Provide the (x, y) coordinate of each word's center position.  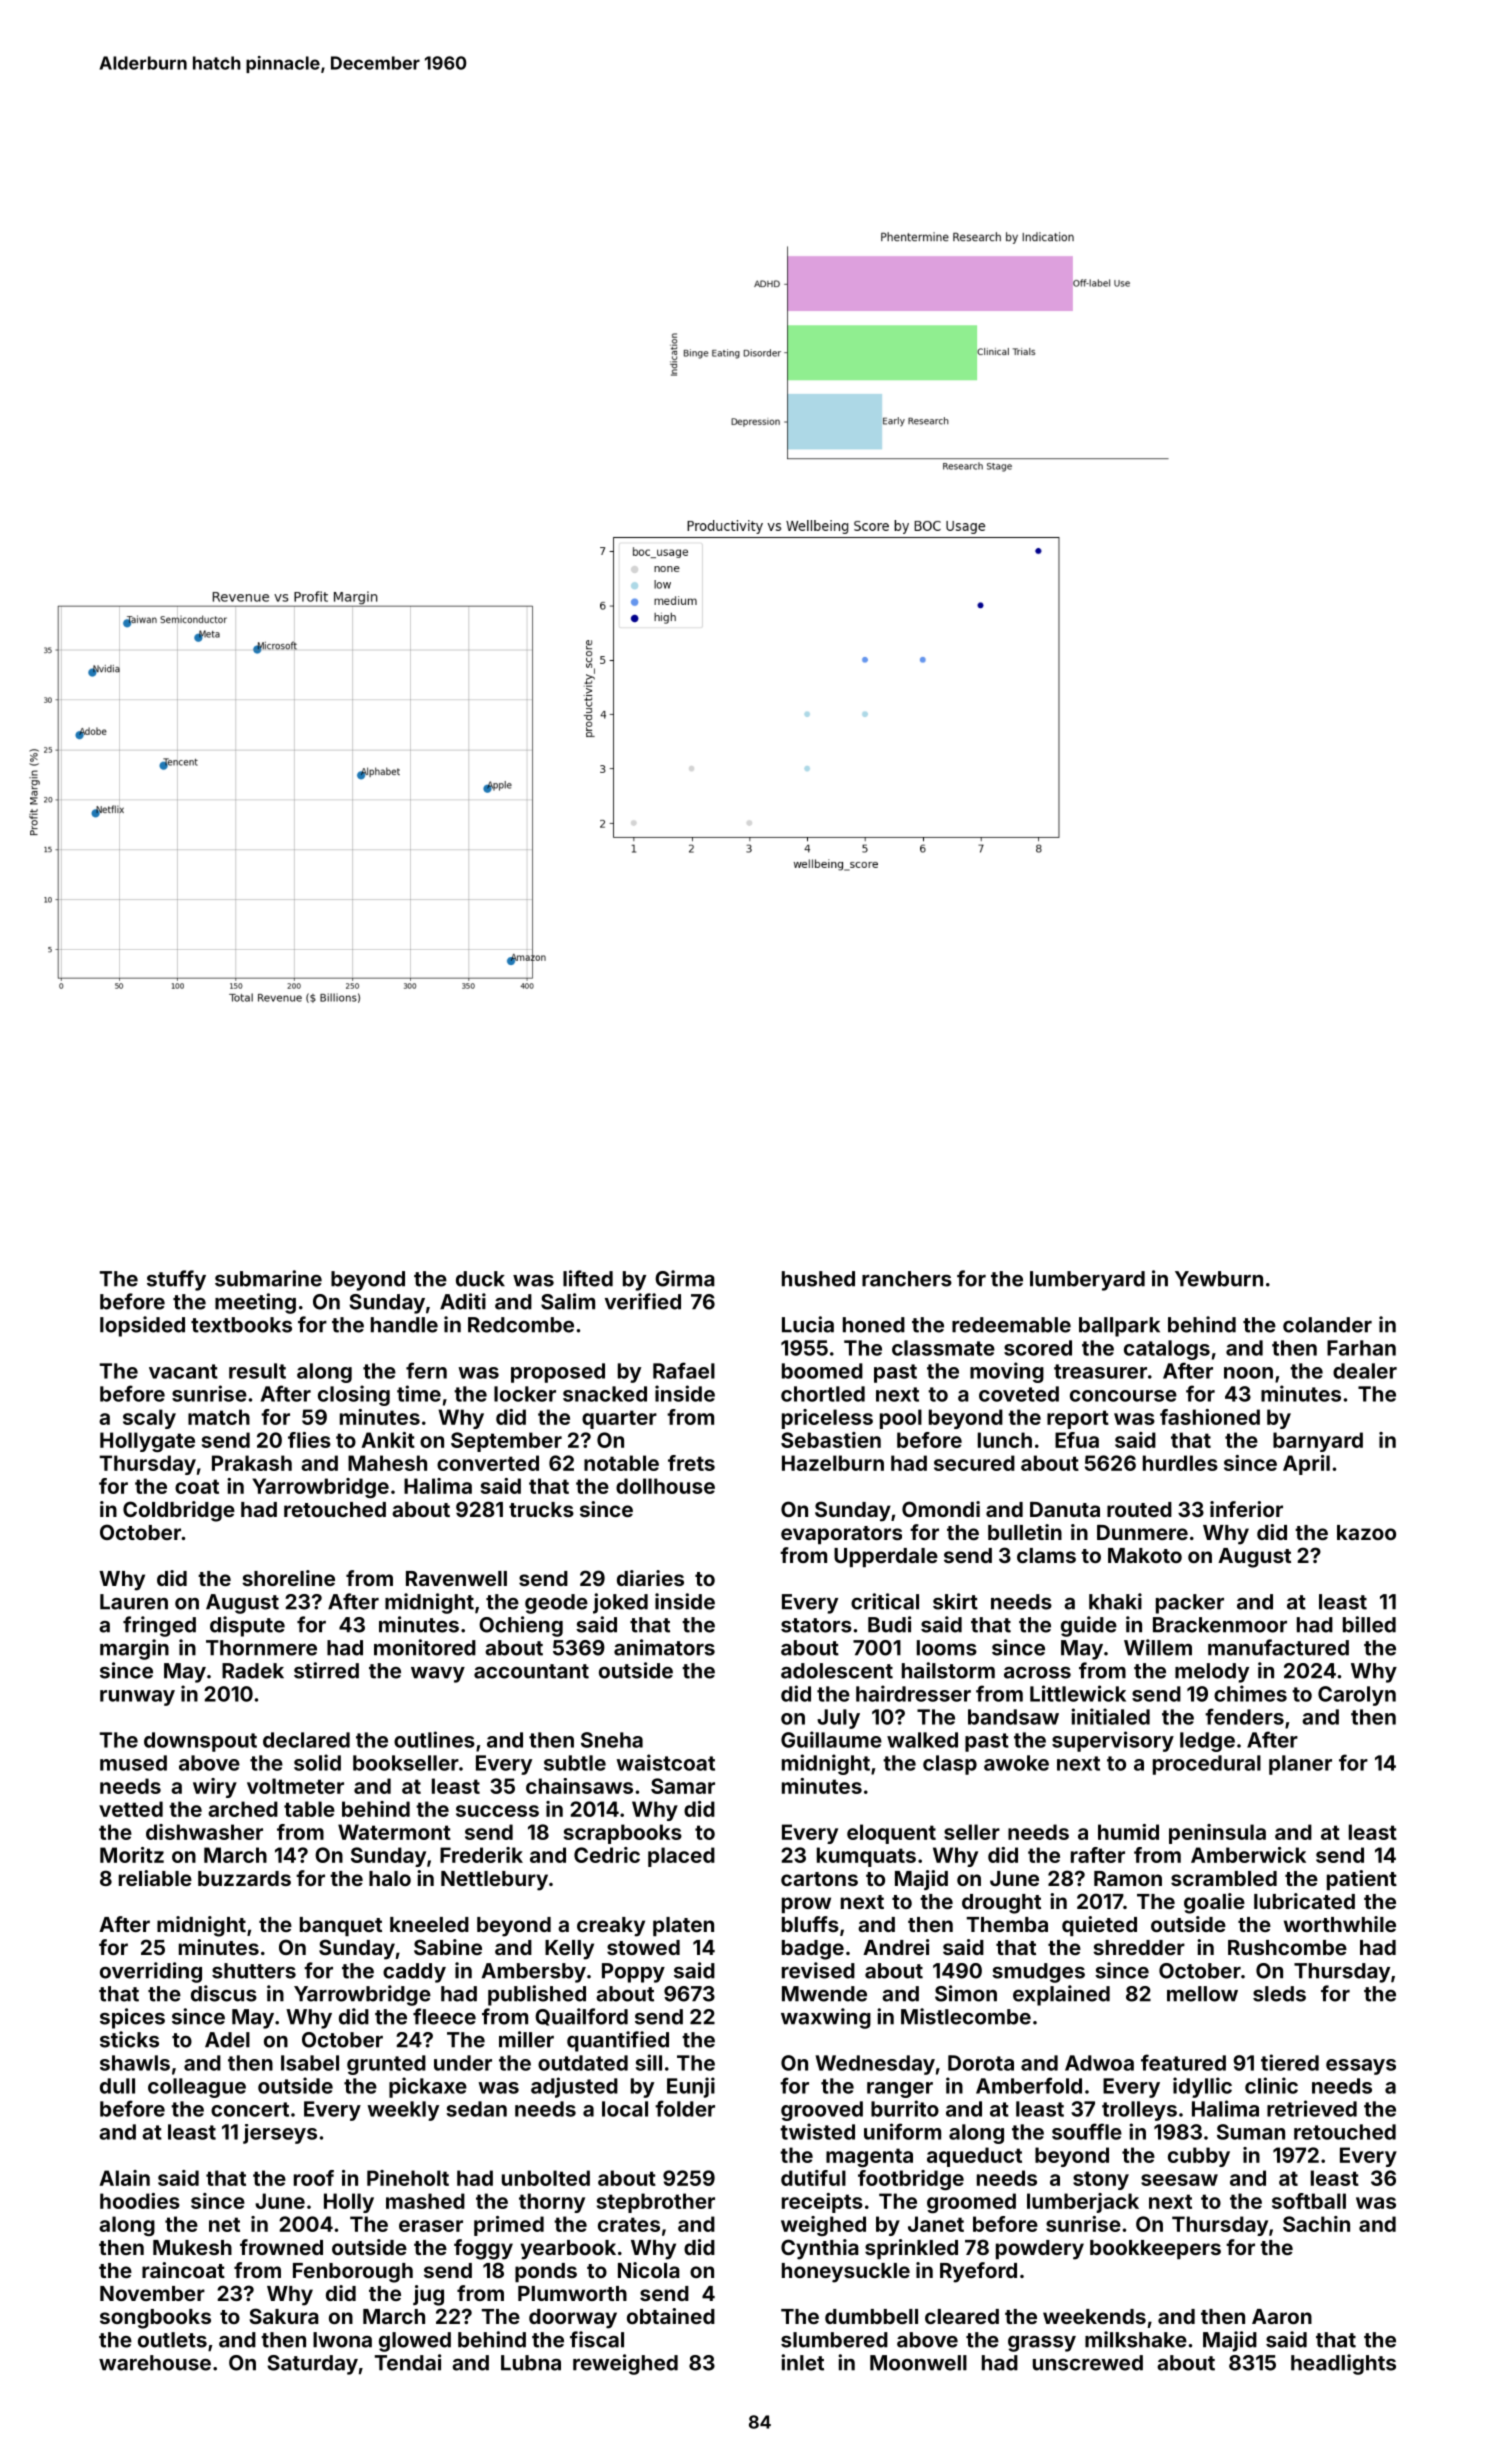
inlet (802, 2362)
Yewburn (1219, 1279)
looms (947, 1648)
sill (649, 2062)
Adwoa (1099, 2063)
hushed (818, 1279)
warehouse (155, 2363)
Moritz (132, 1855)
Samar (683, 1786)
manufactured (1278, 1647)
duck (480, 1279)
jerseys (280, 2134)
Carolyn (1357, 1696)
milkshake (1136, 2339)
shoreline (288, 1578)
